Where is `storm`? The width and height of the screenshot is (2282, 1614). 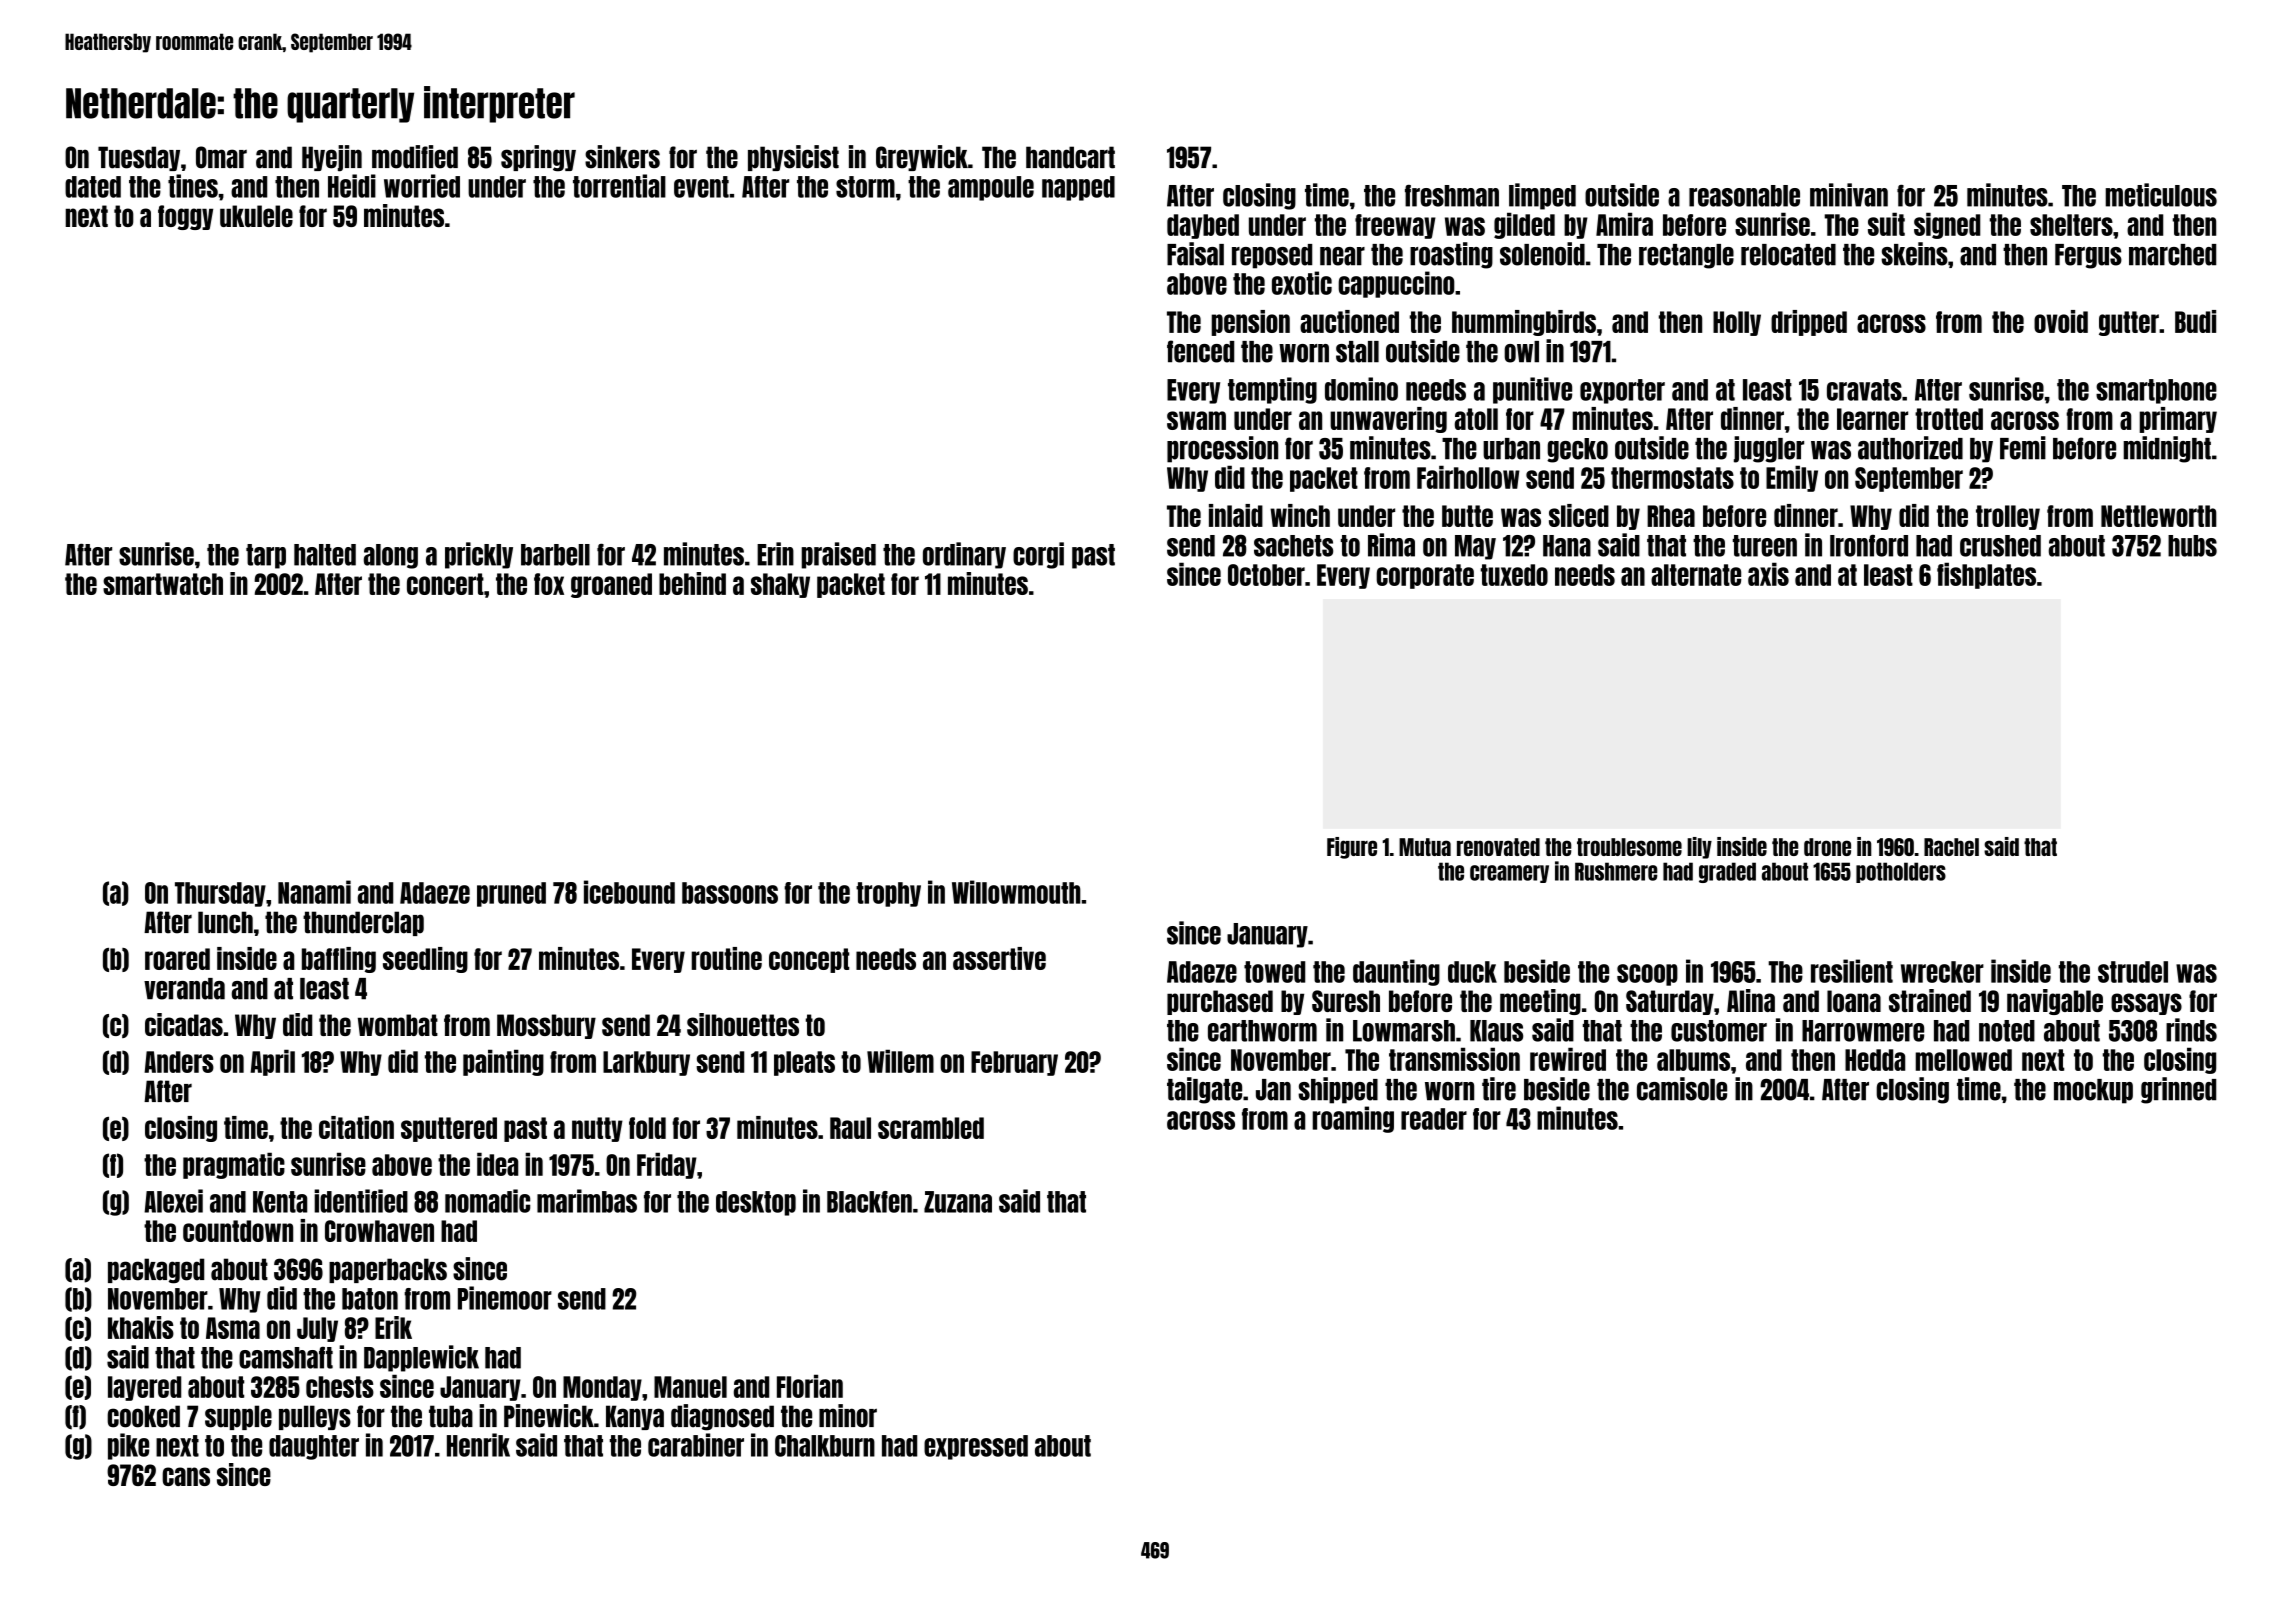
storm is located at coordinates (865, 187).
